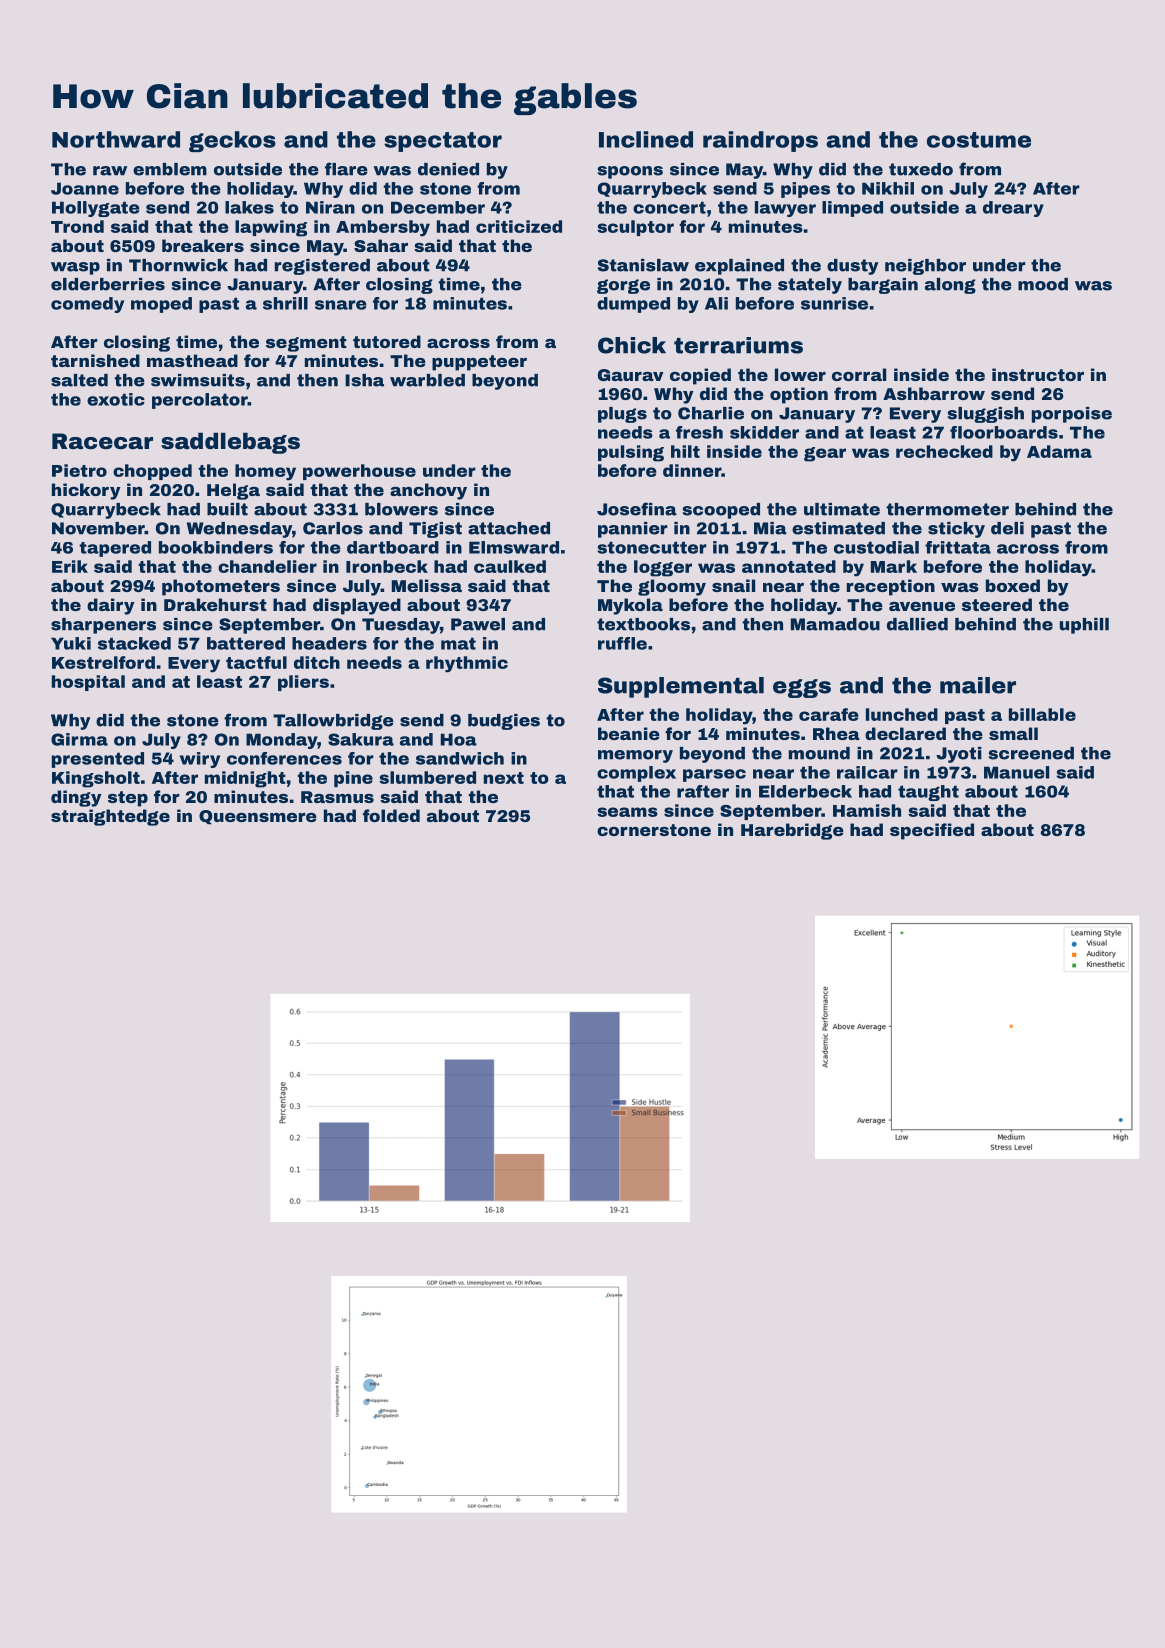 The width and height of the page is (1165, 1648). Describe the element at coordinates (947, 509) in the page. I see `thermometer` at that location.
